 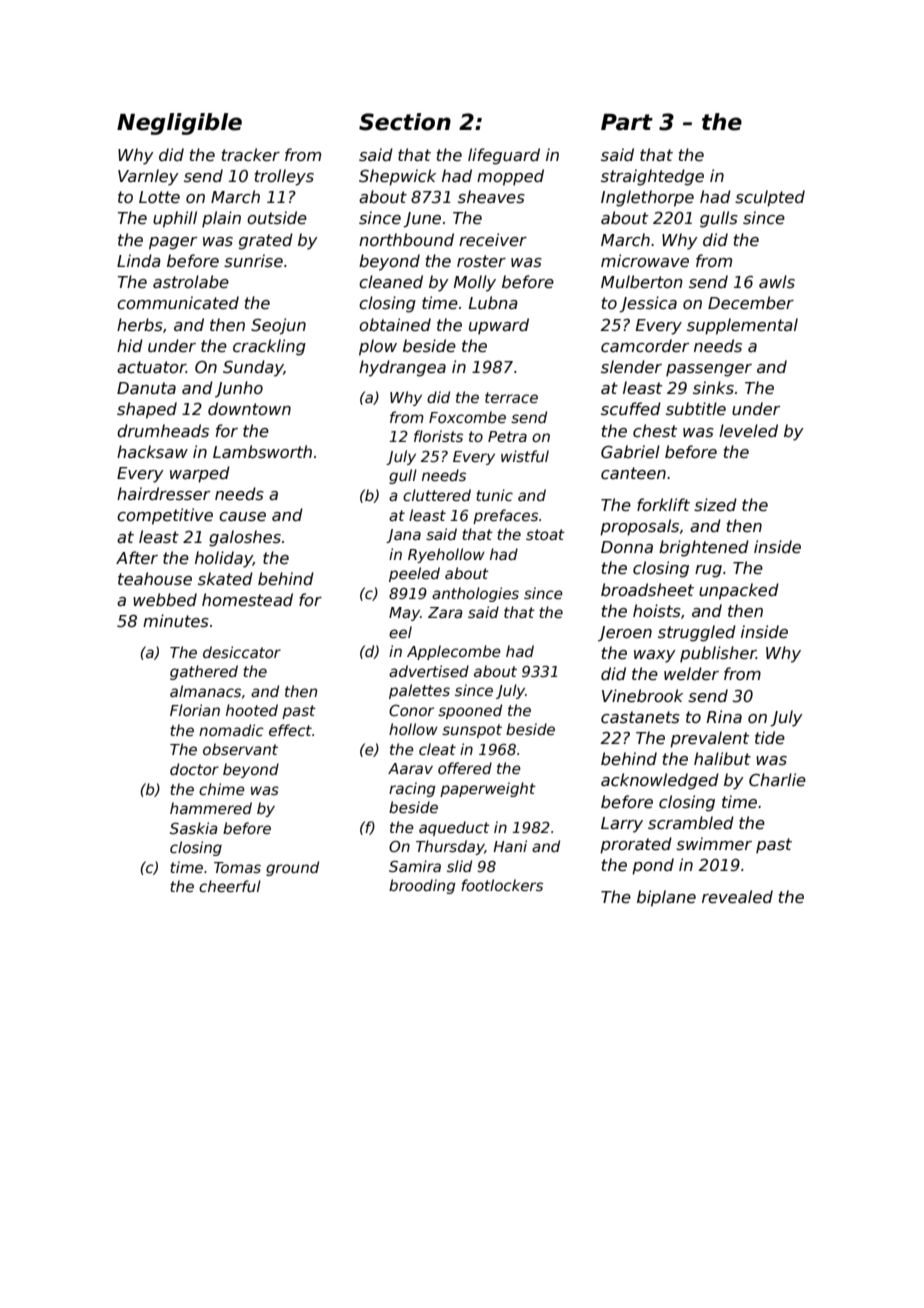 What do you see at coordinates (191, 282) in the image?
I see `astrolabe` at bounding box center [191, 282].
